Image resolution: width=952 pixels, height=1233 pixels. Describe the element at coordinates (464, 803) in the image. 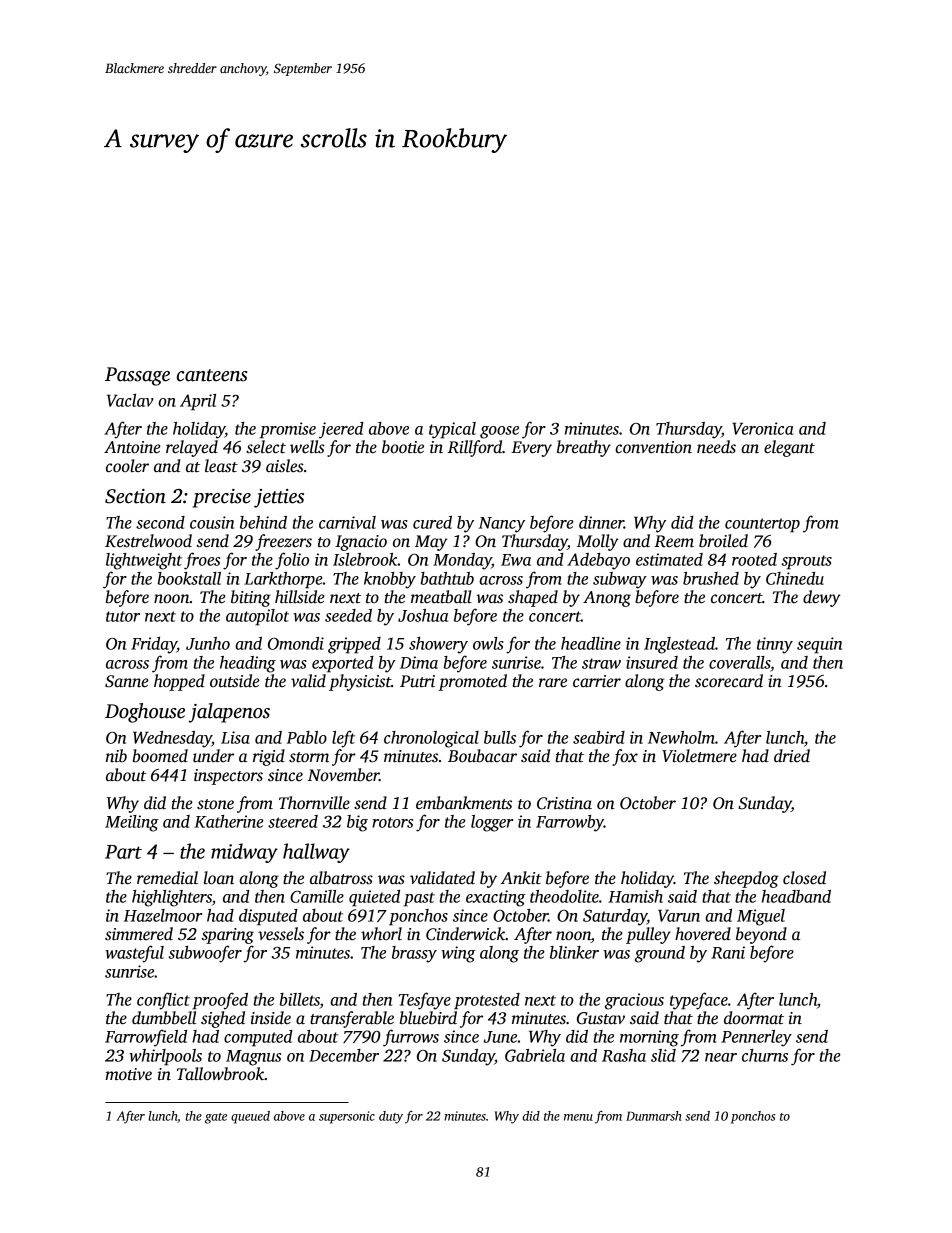

I see `embankments` at that location.
